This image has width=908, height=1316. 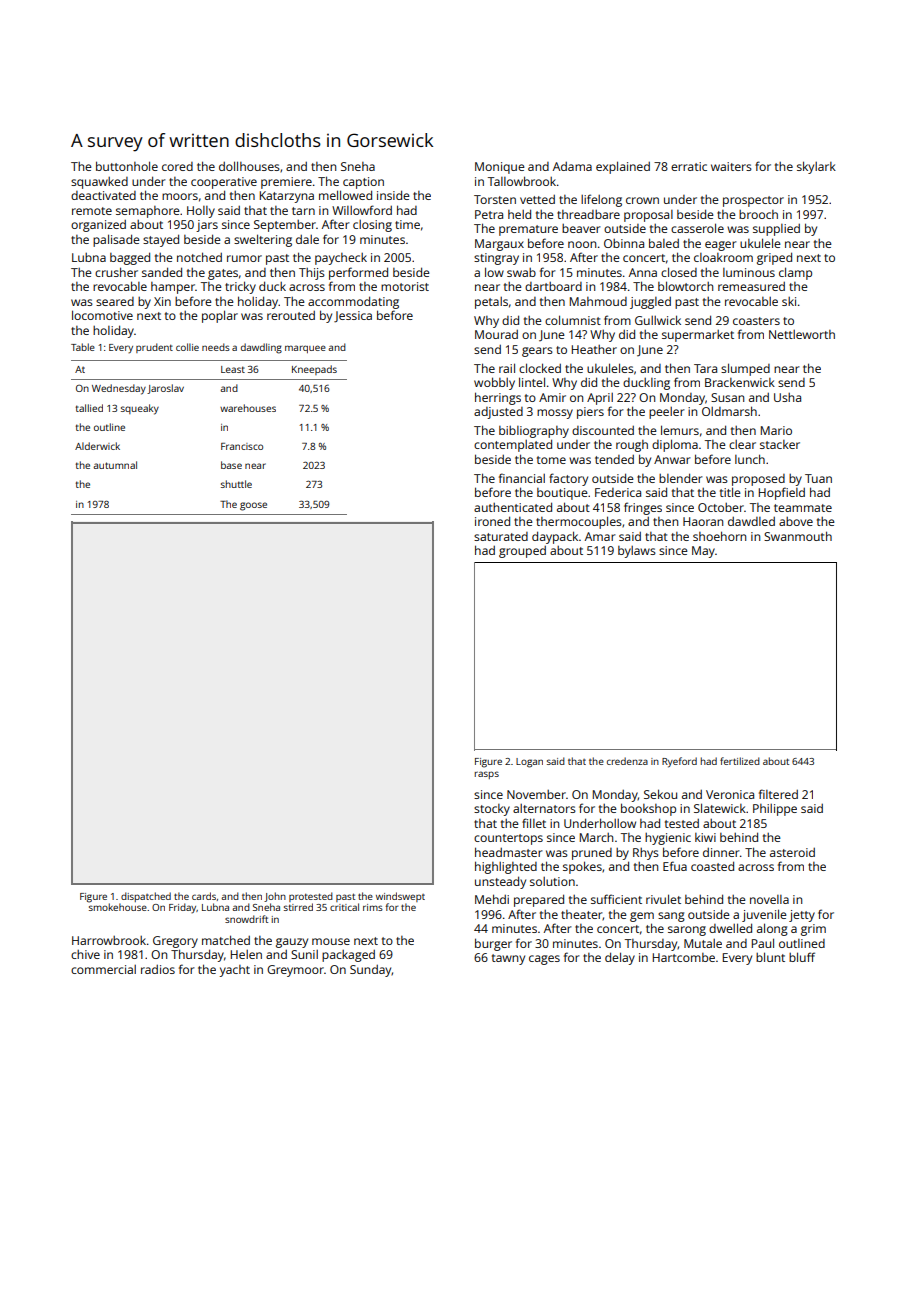 I want to click on jetty, so click(x=802, y=916).
